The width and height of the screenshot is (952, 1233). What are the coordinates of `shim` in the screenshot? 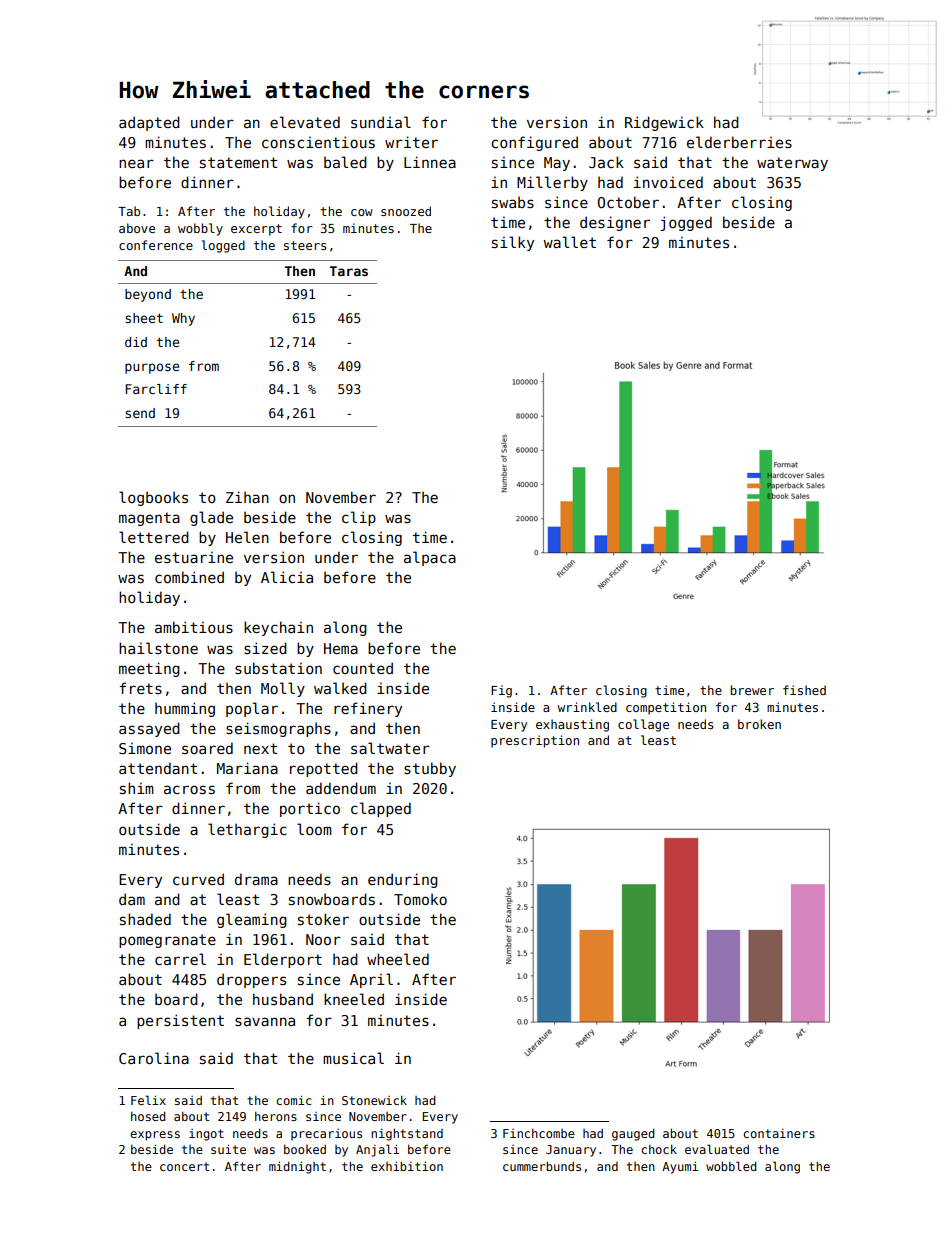 It's located at (137, 788).
